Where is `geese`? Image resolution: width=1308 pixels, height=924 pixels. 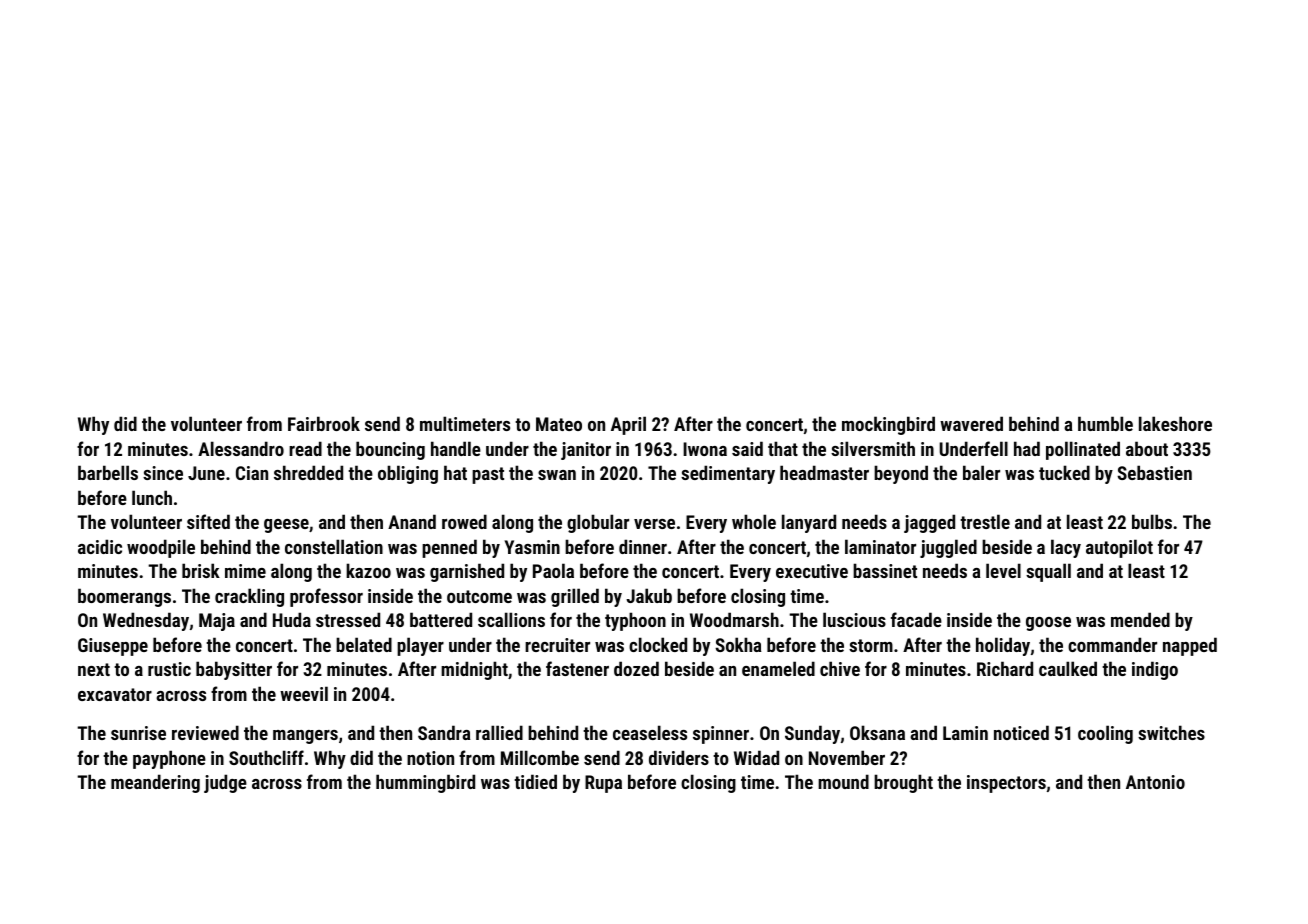
geese is located at coordinates (286, 526).
